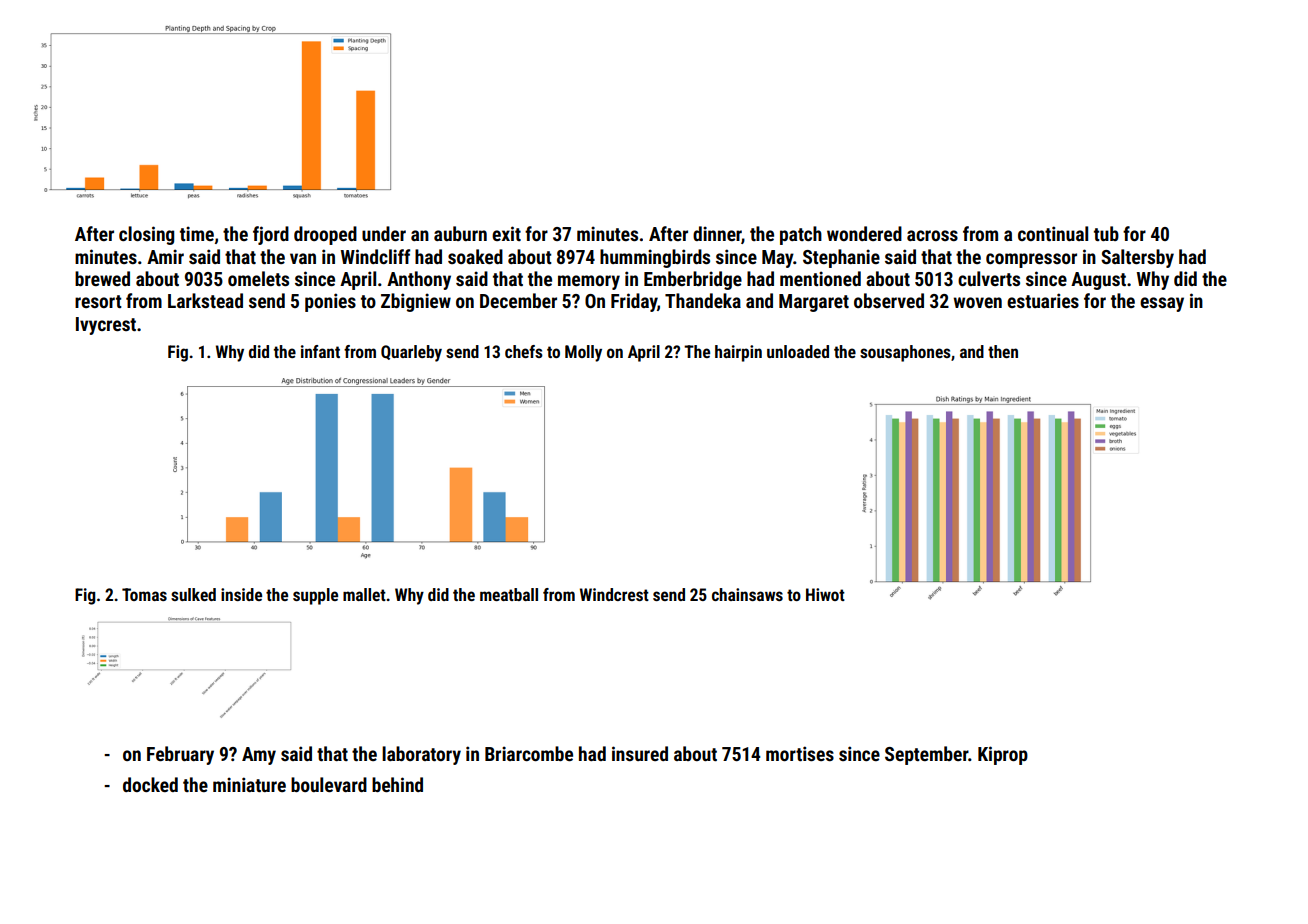 The width and height of the page is (1308, 924). I want to click on Hiwot, so click(825, 594).
